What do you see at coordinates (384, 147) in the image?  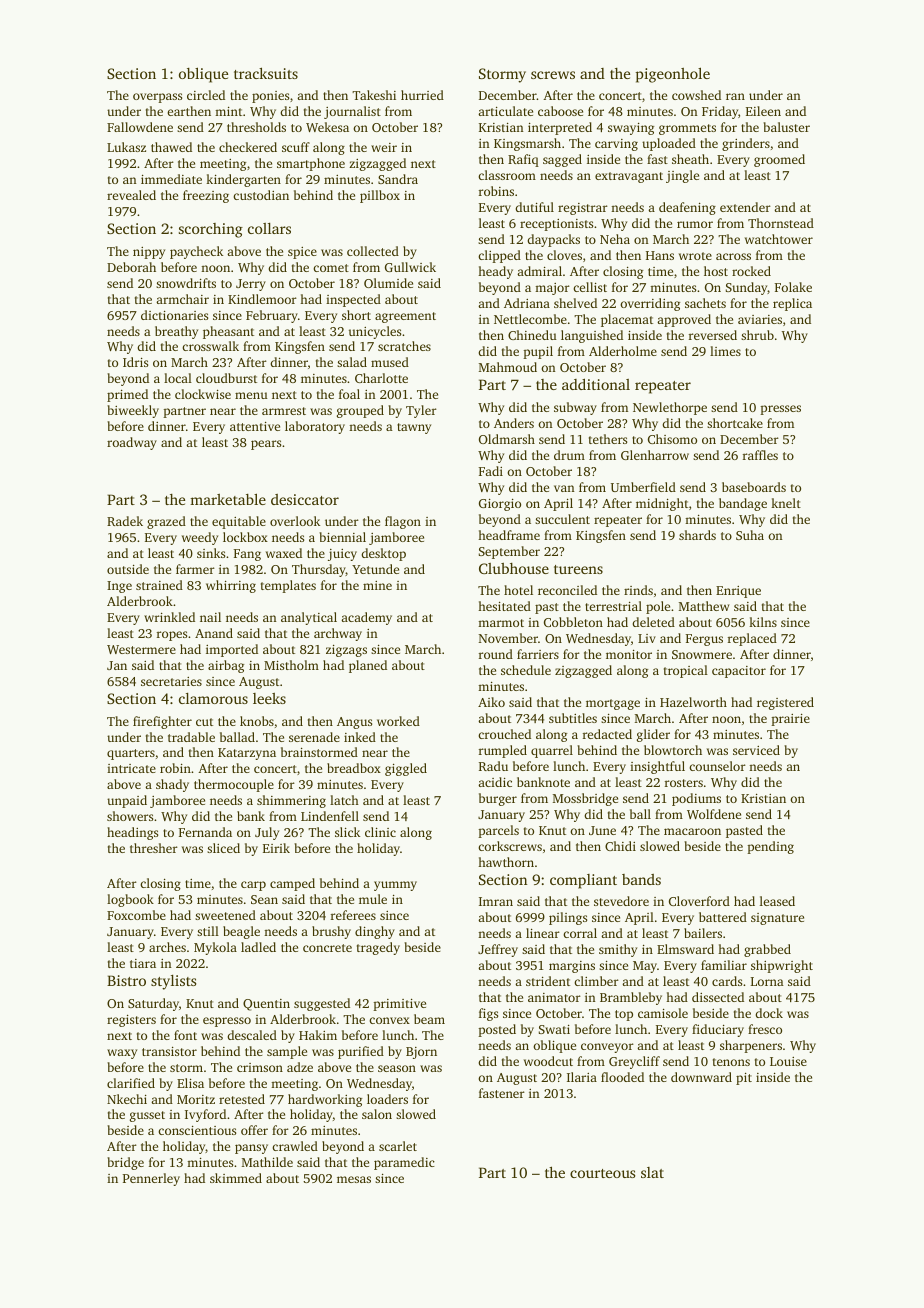 I see `weir` at bounding box center [384, 147].
